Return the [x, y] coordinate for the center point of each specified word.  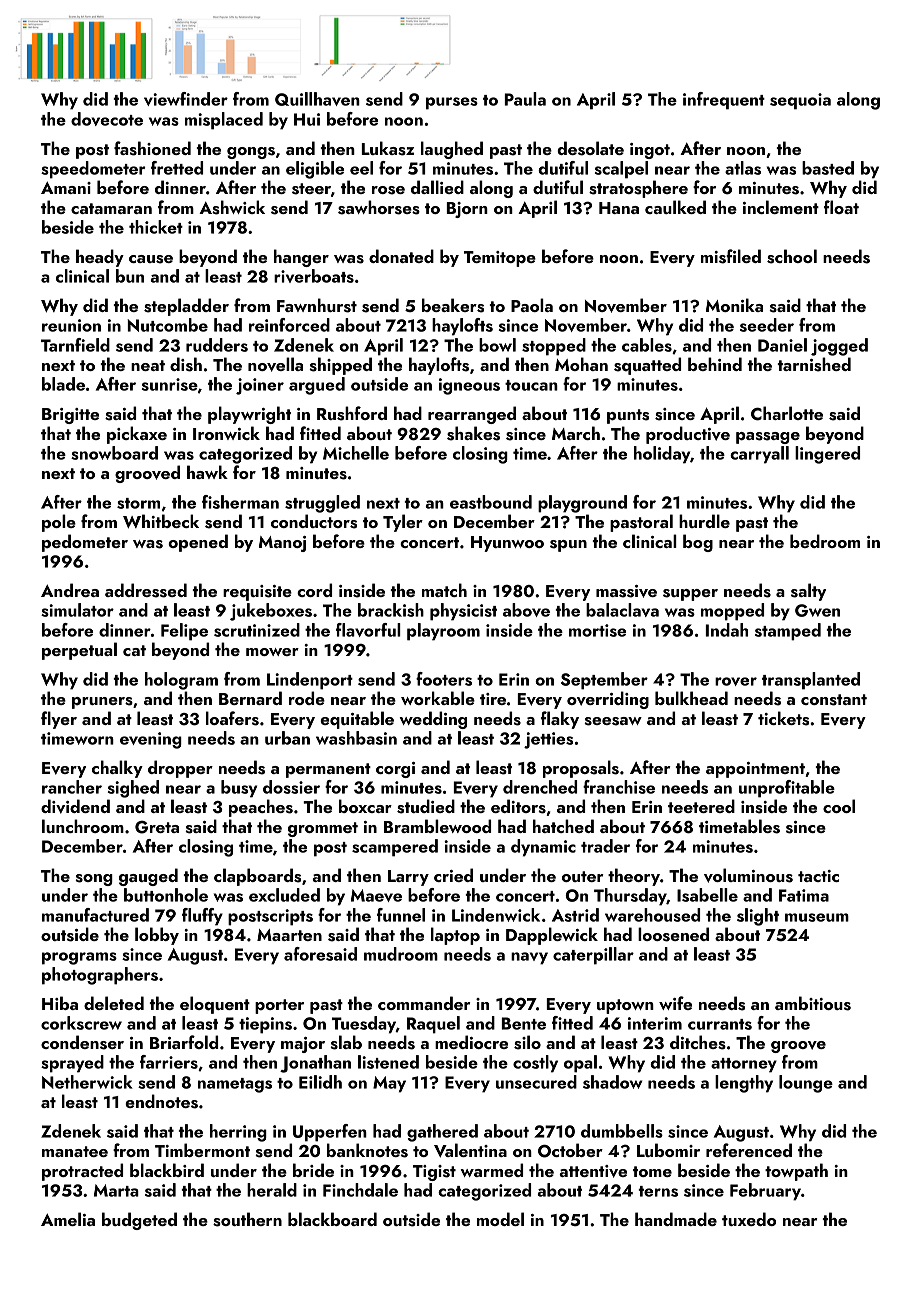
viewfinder [186, 99]
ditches [698, 1042]
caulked [675, 207]
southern [247, 1219]
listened [388, 1062]
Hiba [60, 1003]
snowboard [114, 453]
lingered [827, 455]
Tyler [403, 523]
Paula [525, 99]
